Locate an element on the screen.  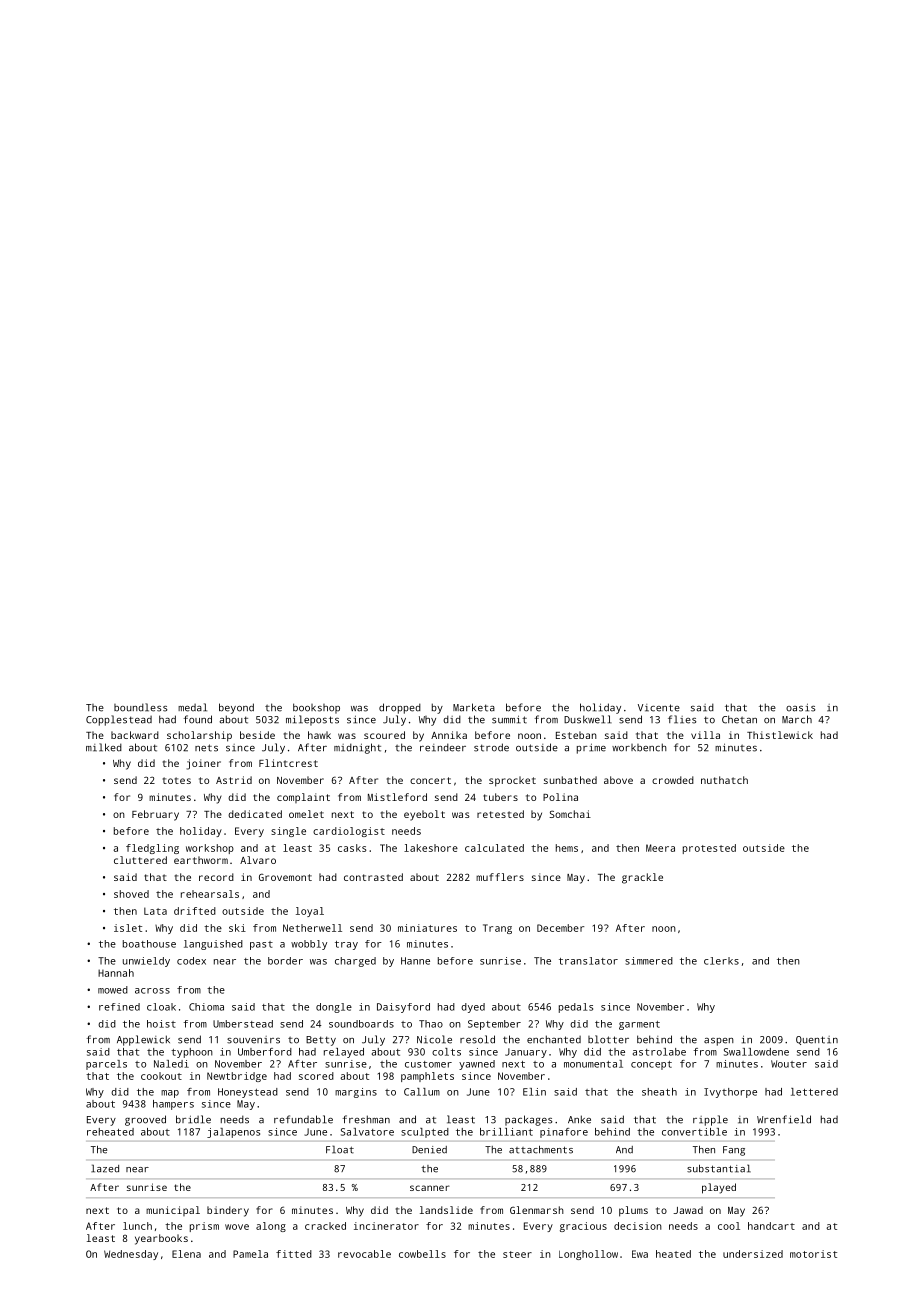
map is located at coordinates (170, 1094).
